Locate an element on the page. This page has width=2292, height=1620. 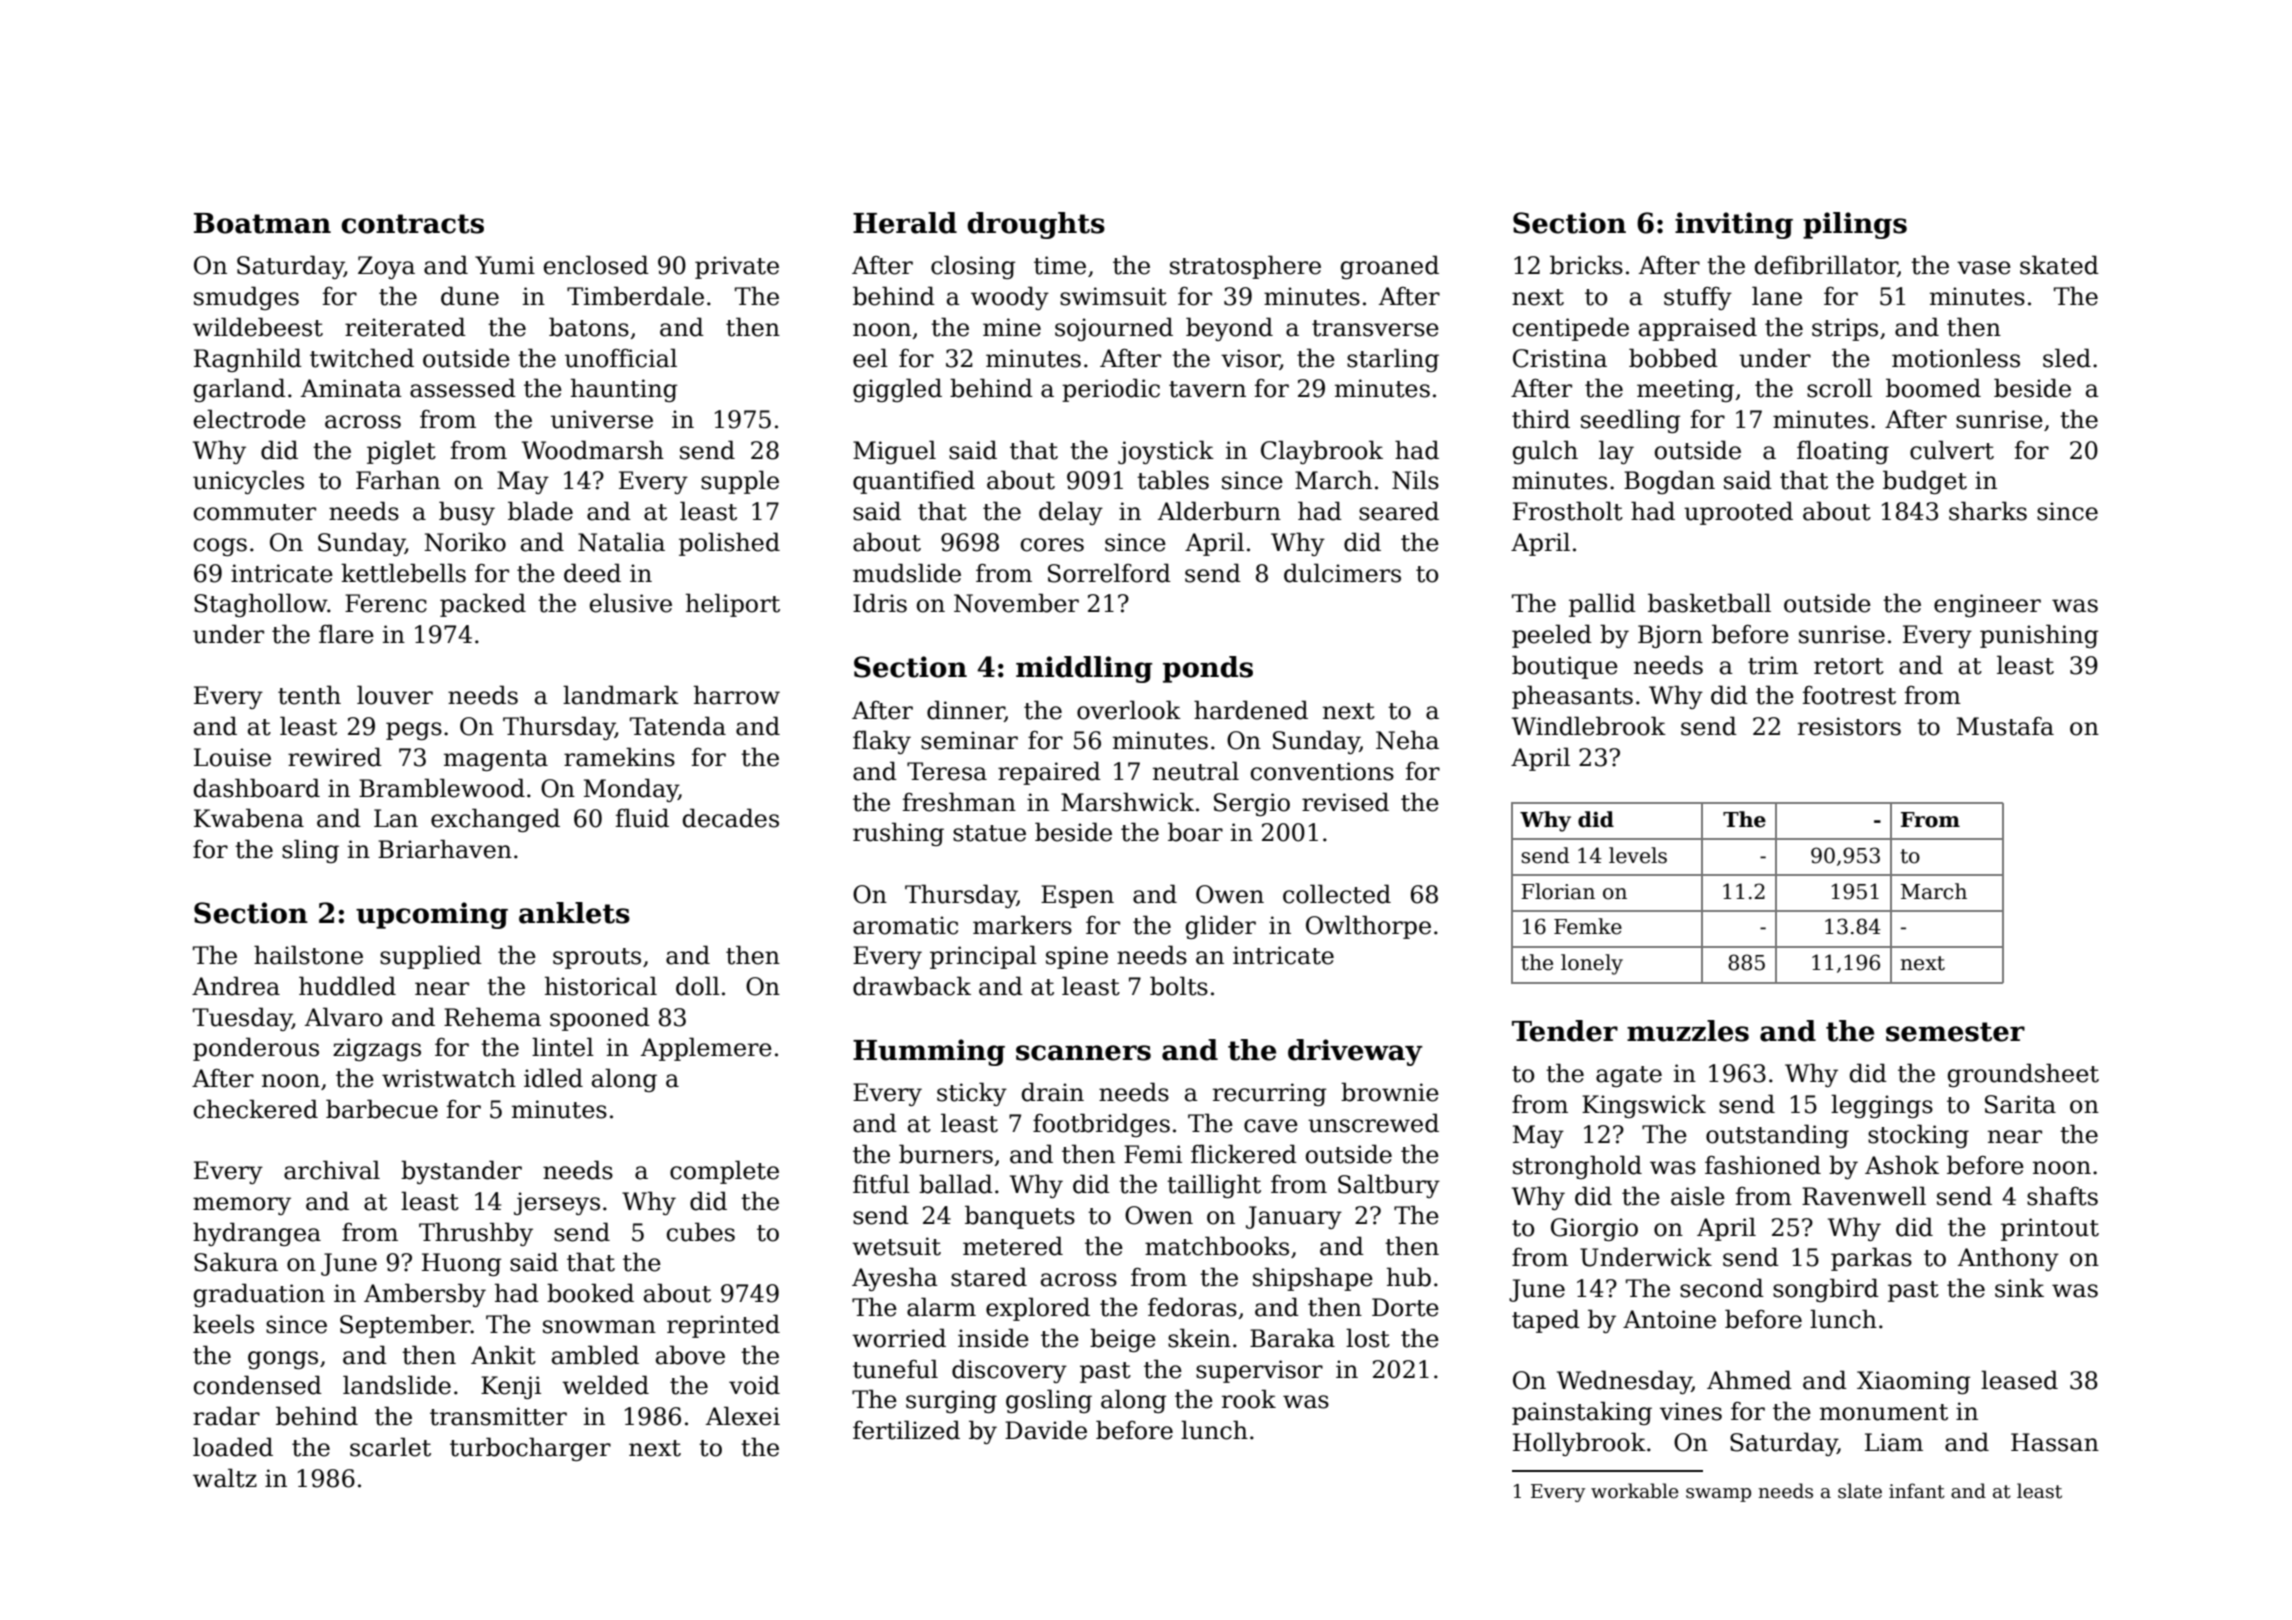
flaky is located at coordinates (882, 742).
